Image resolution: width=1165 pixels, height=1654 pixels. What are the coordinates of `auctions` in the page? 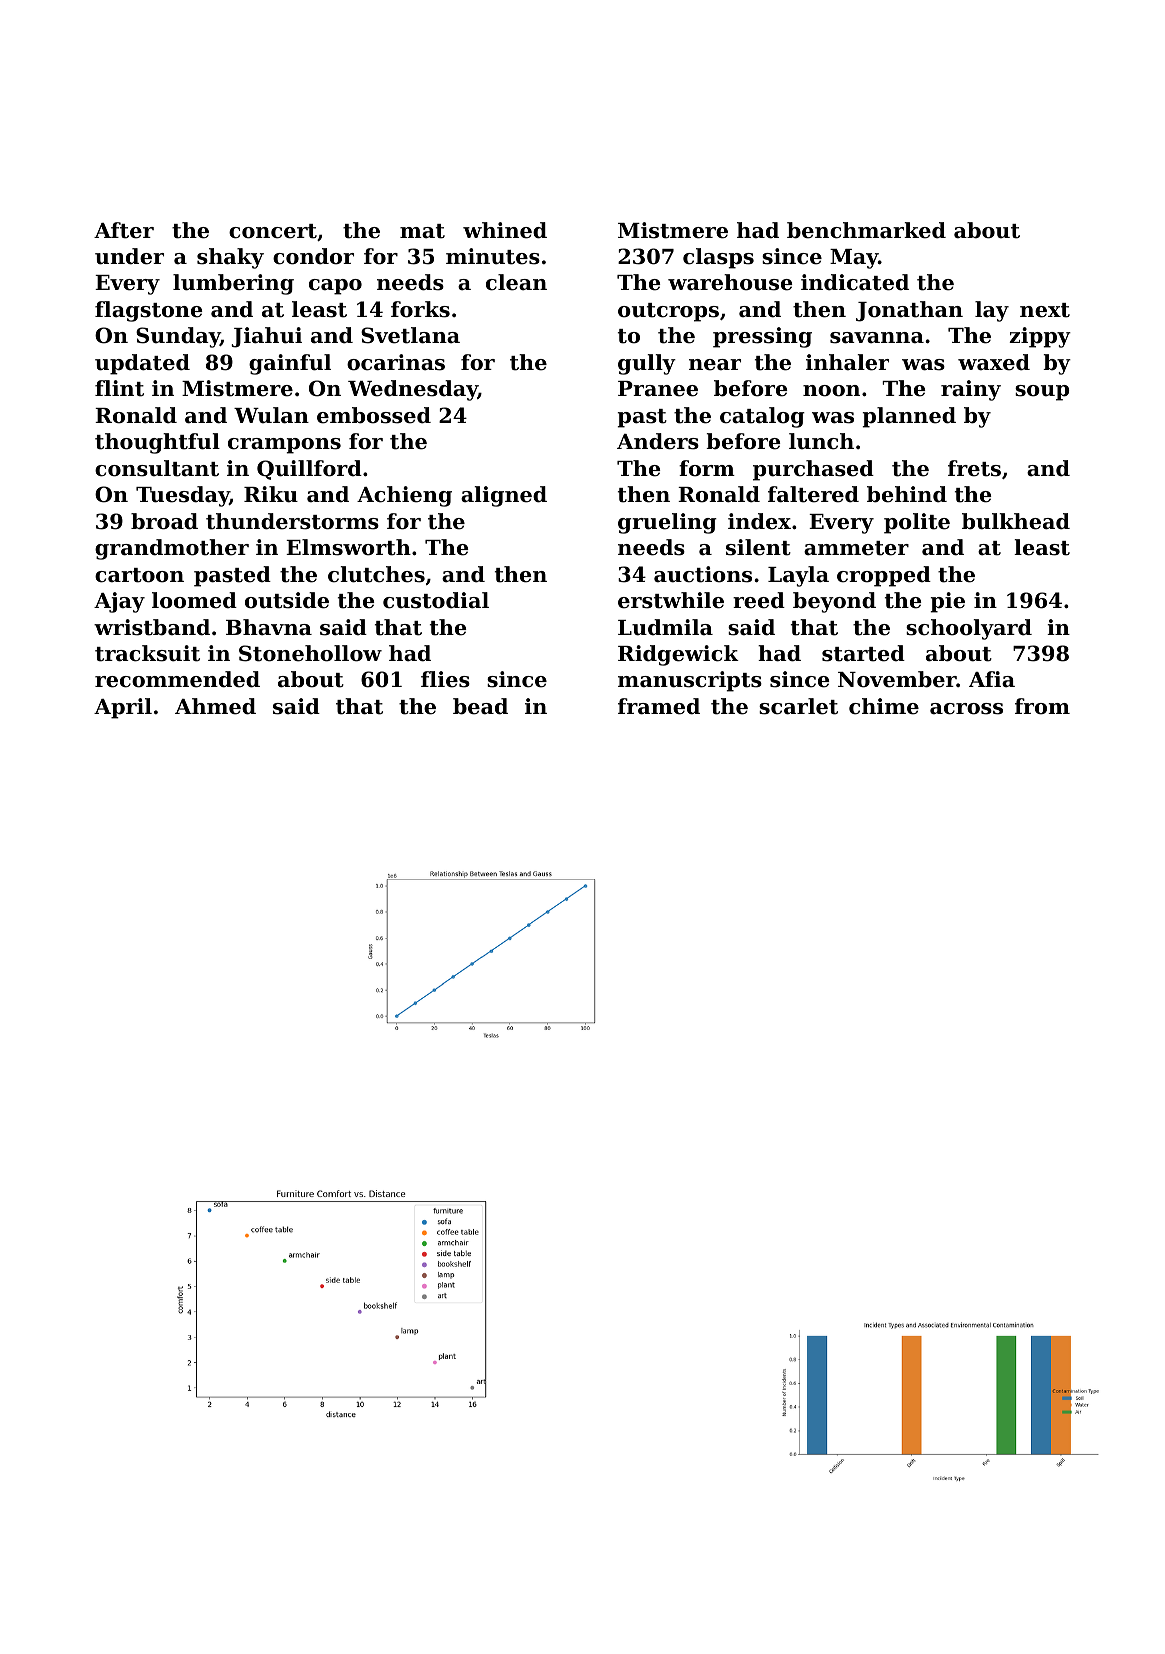 It's located at (703, 574).
